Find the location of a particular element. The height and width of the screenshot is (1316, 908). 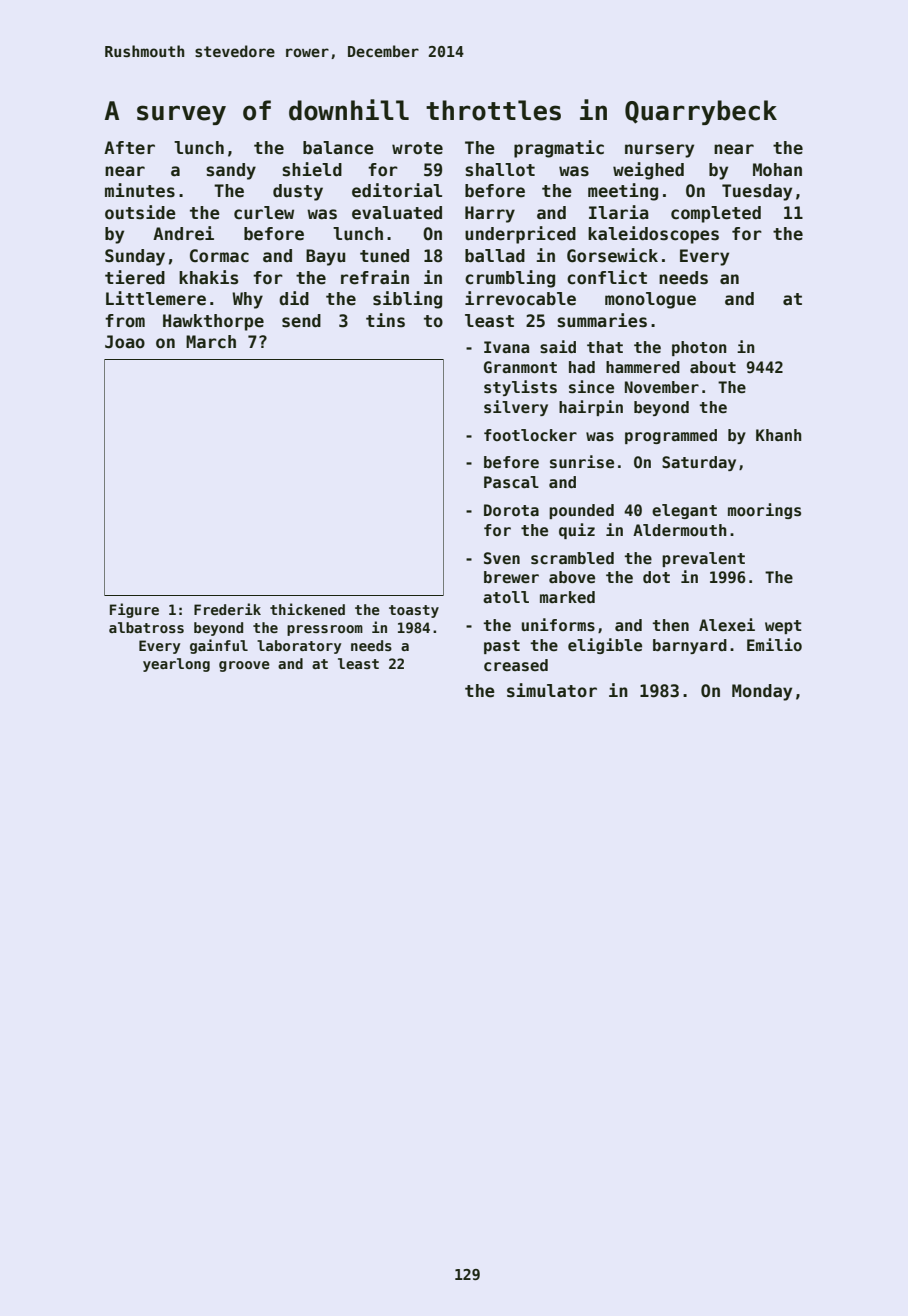

tuned is located at coordinates (384, 256).
